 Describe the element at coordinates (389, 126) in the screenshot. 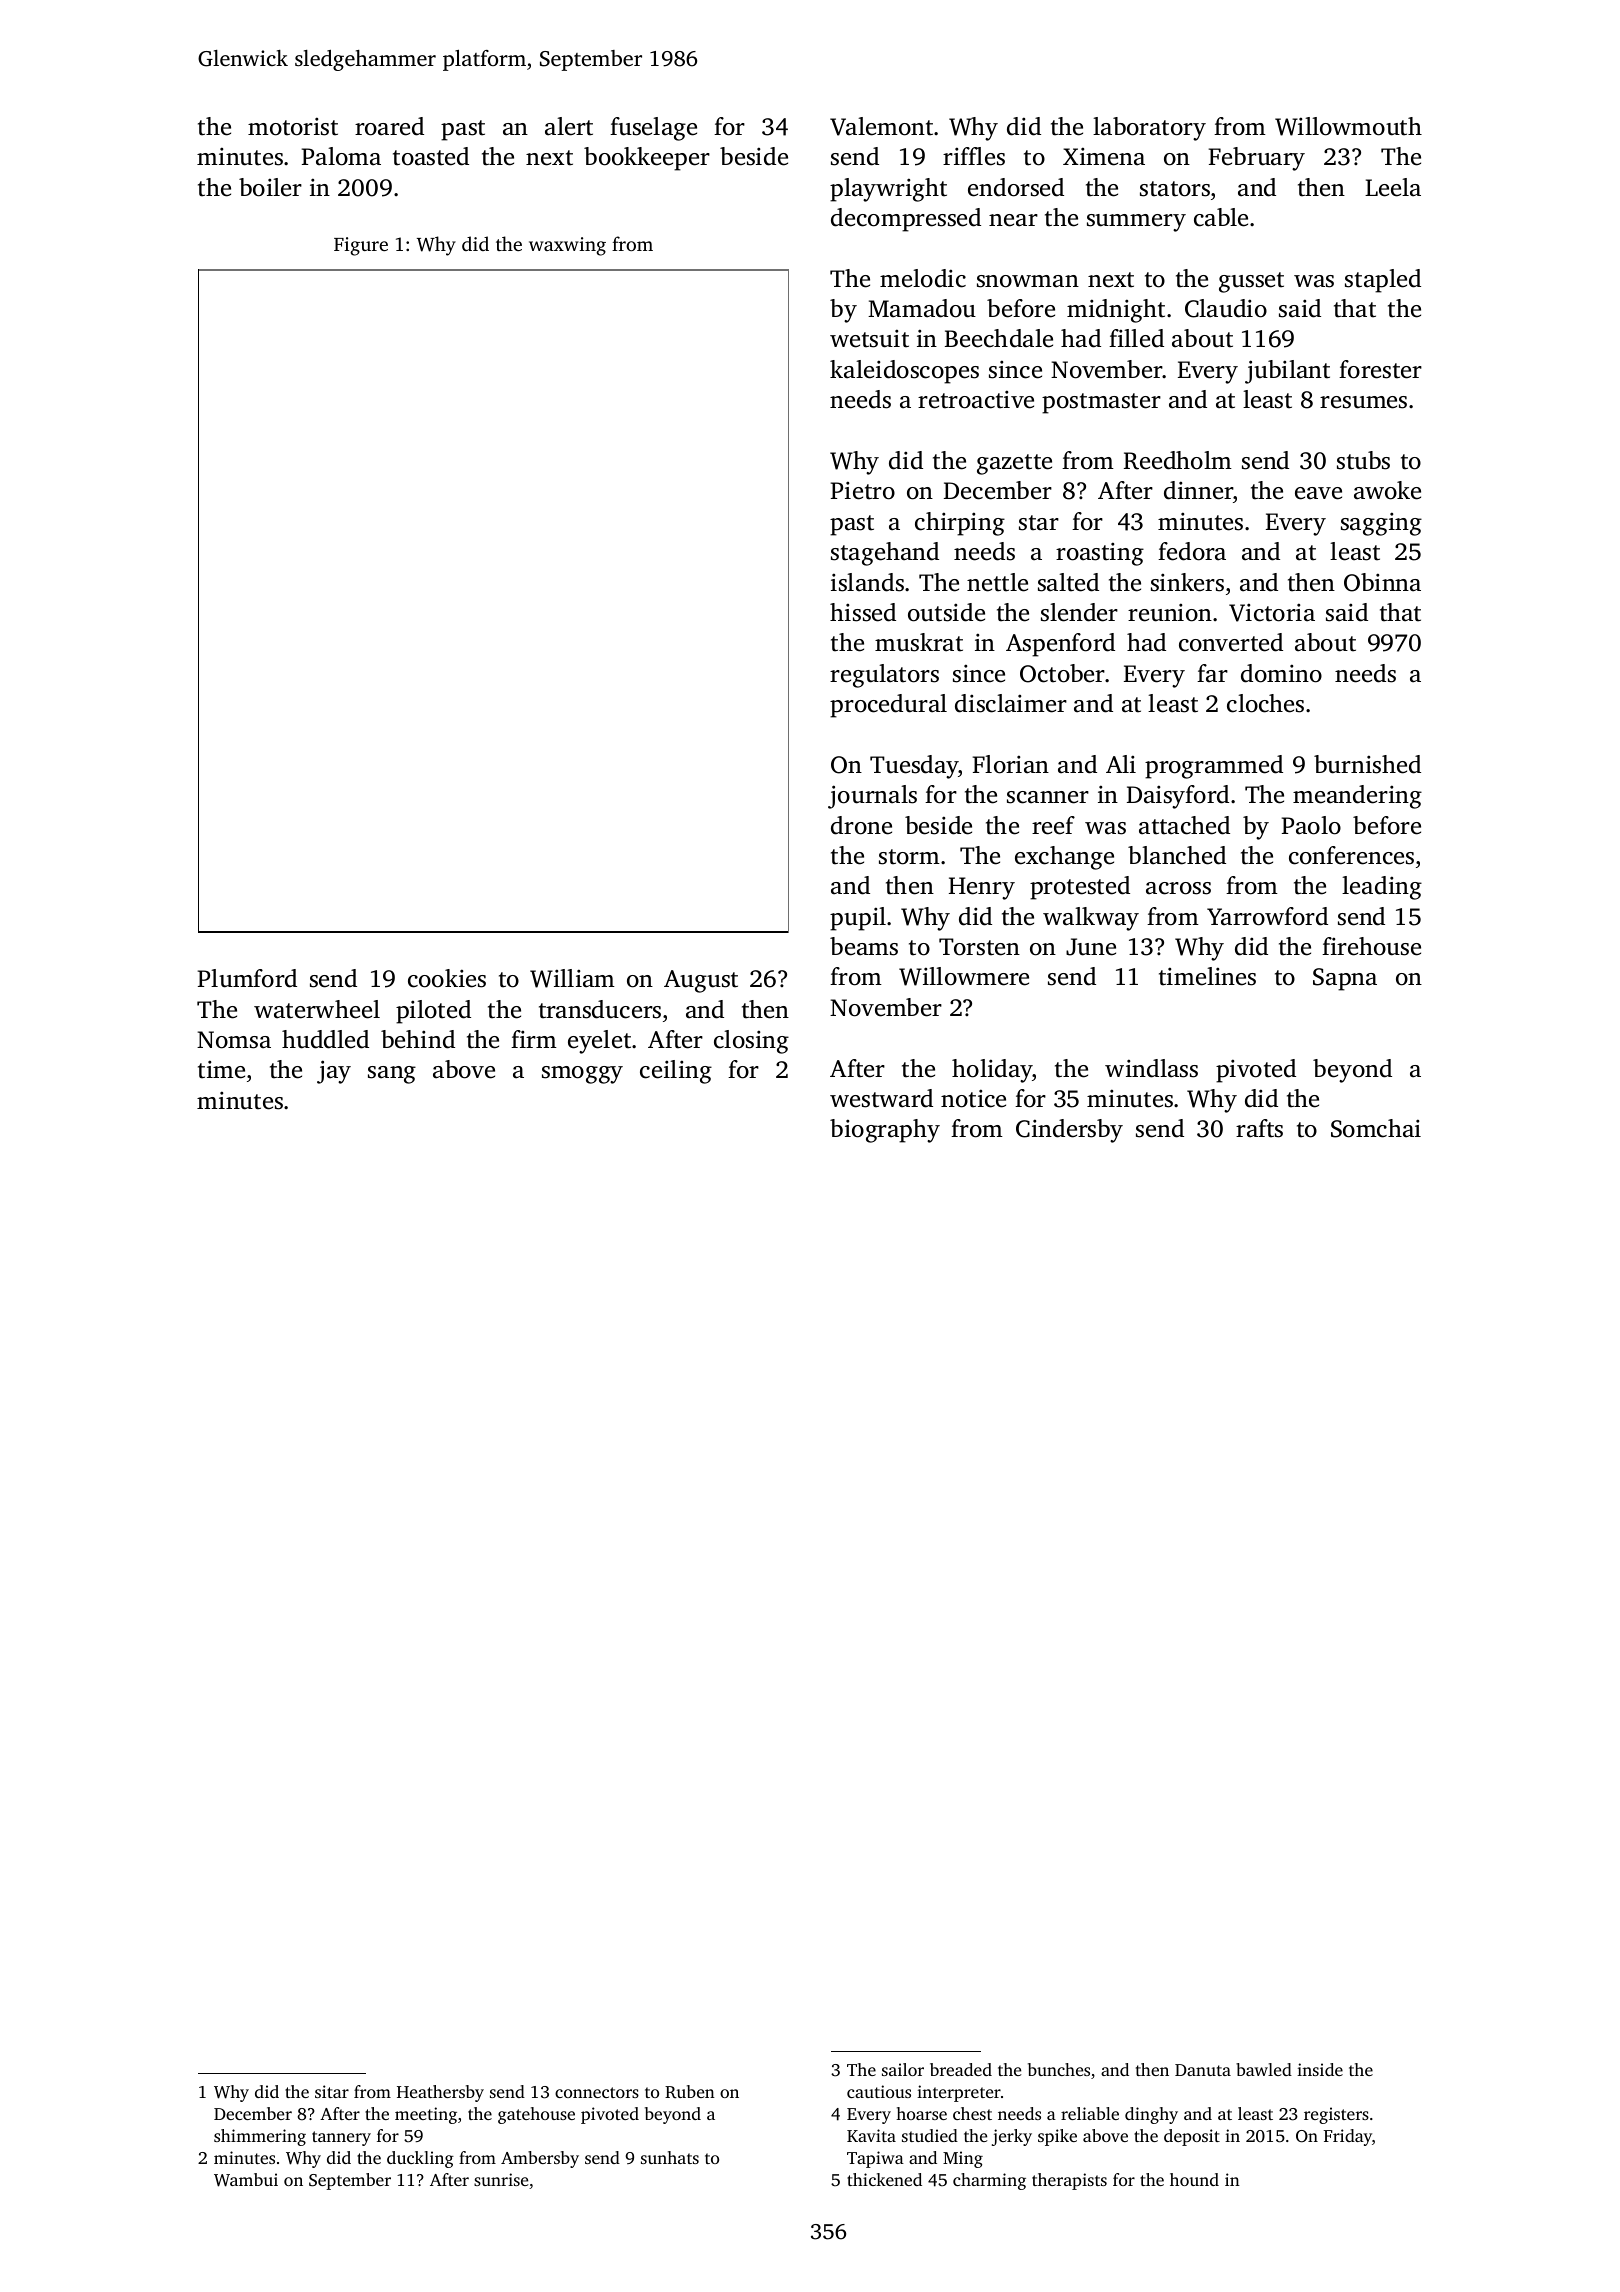

I see `roared` at that location.
